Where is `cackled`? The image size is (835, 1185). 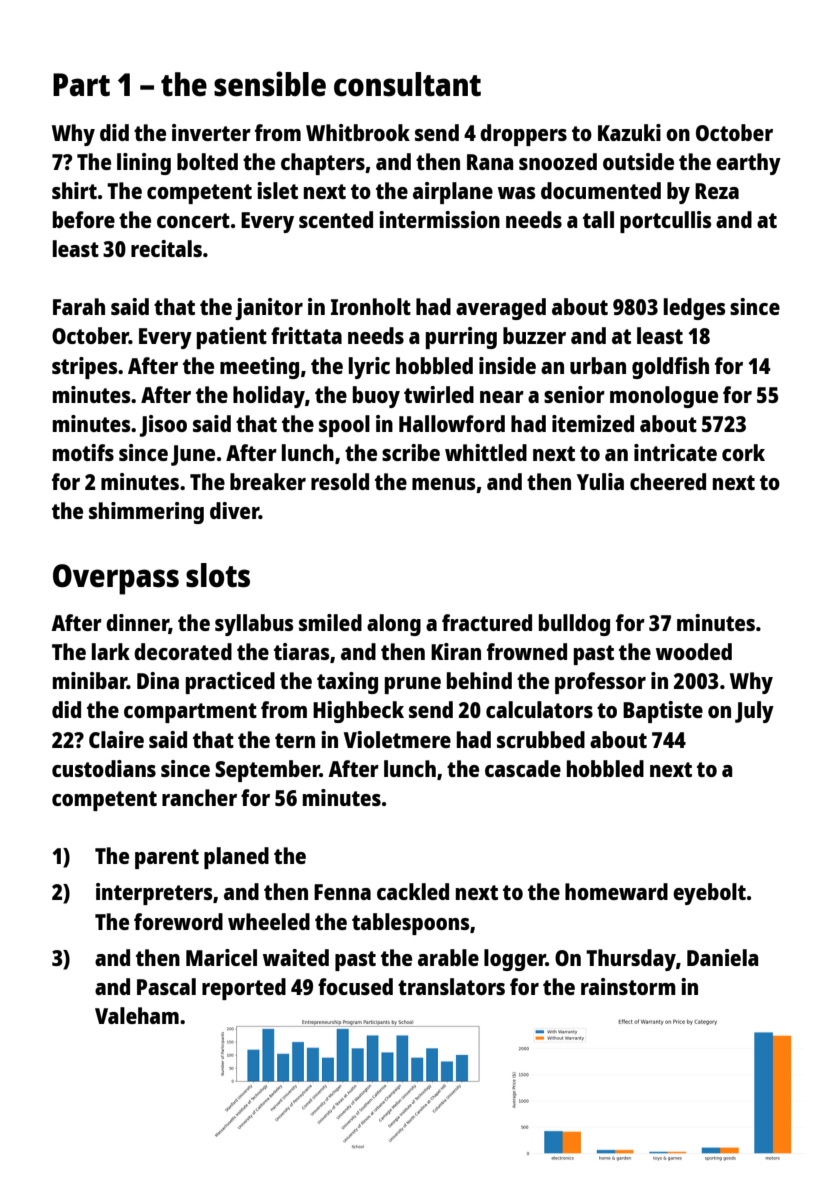 cackled is located at coordinates (413, 891).
